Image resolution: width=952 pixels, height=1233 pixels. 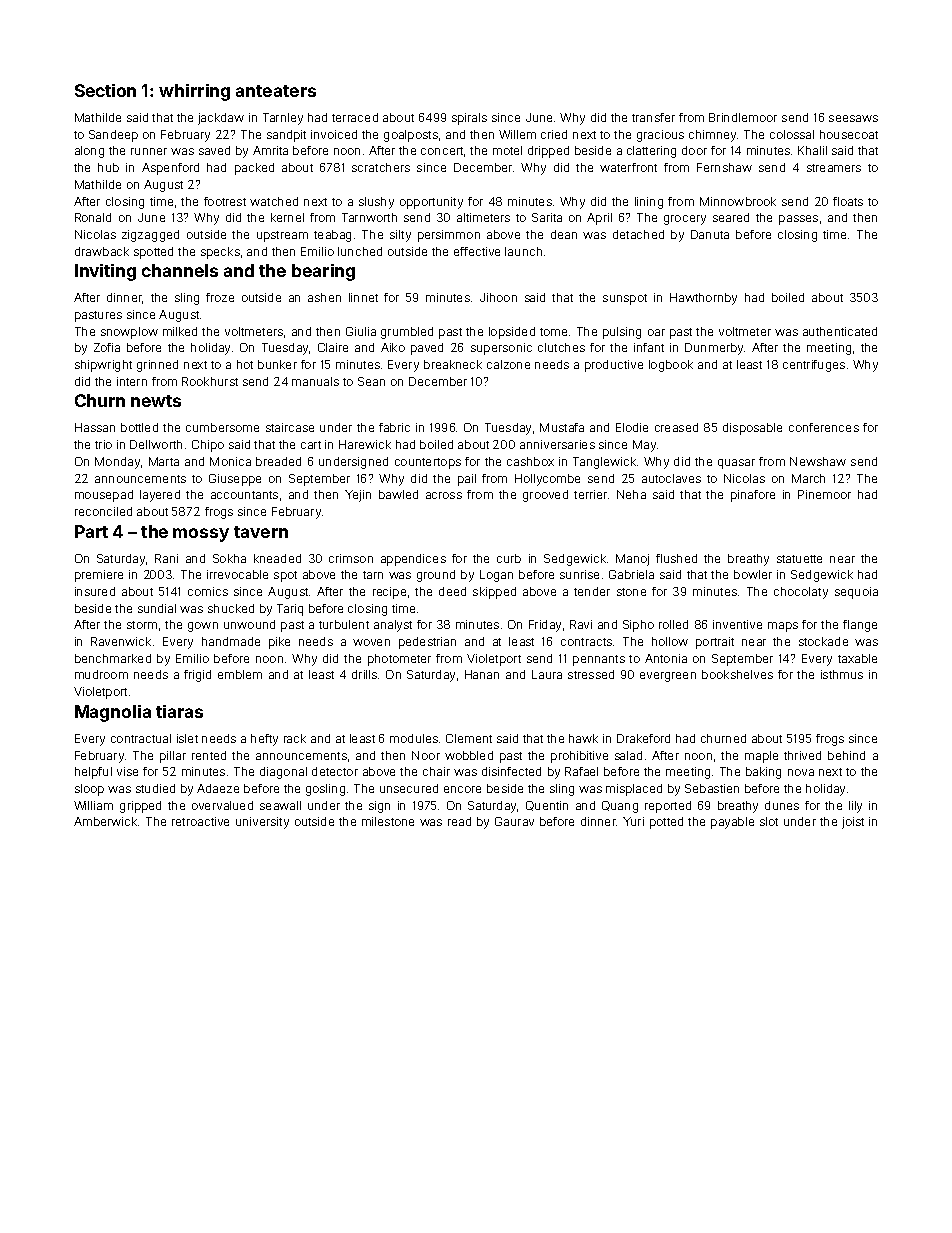 What do you see at coordinates (220, 297) in the document?
I see `froze` at bounding box center [220, 297].
